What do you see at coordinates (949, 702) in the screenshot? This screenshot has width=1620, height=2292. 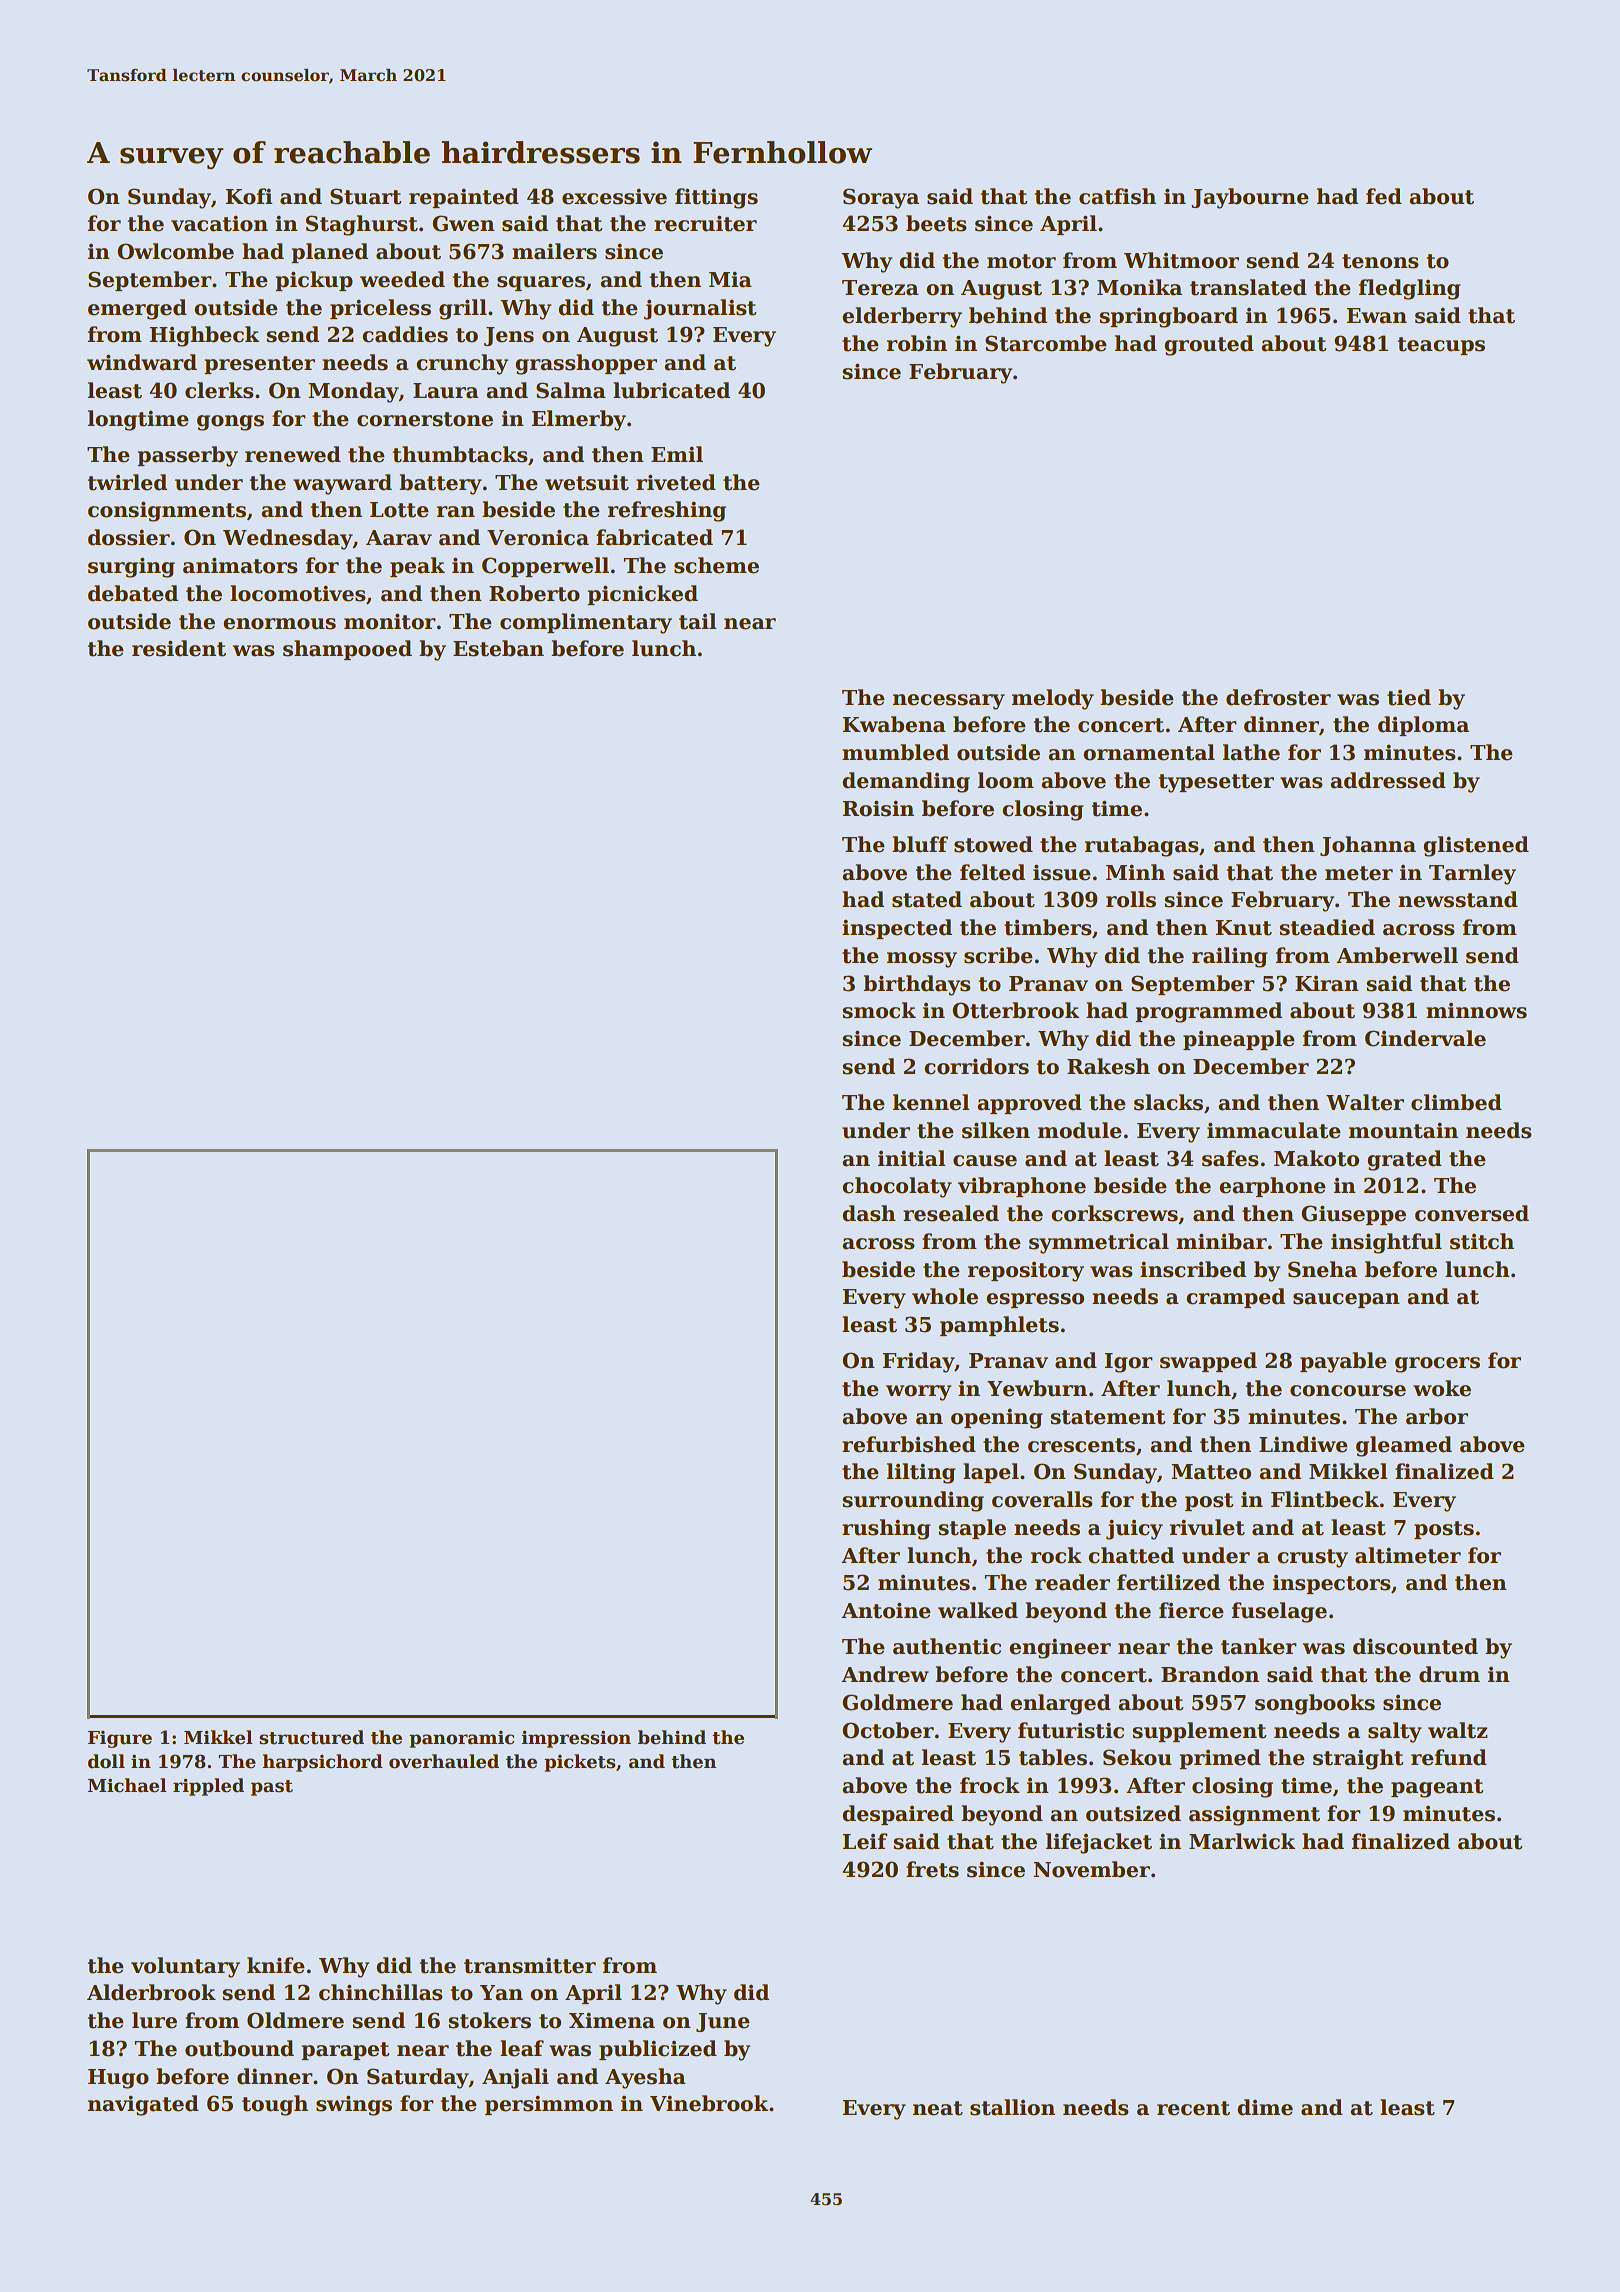 I see `necessary` at bounding box center [949, 702].
